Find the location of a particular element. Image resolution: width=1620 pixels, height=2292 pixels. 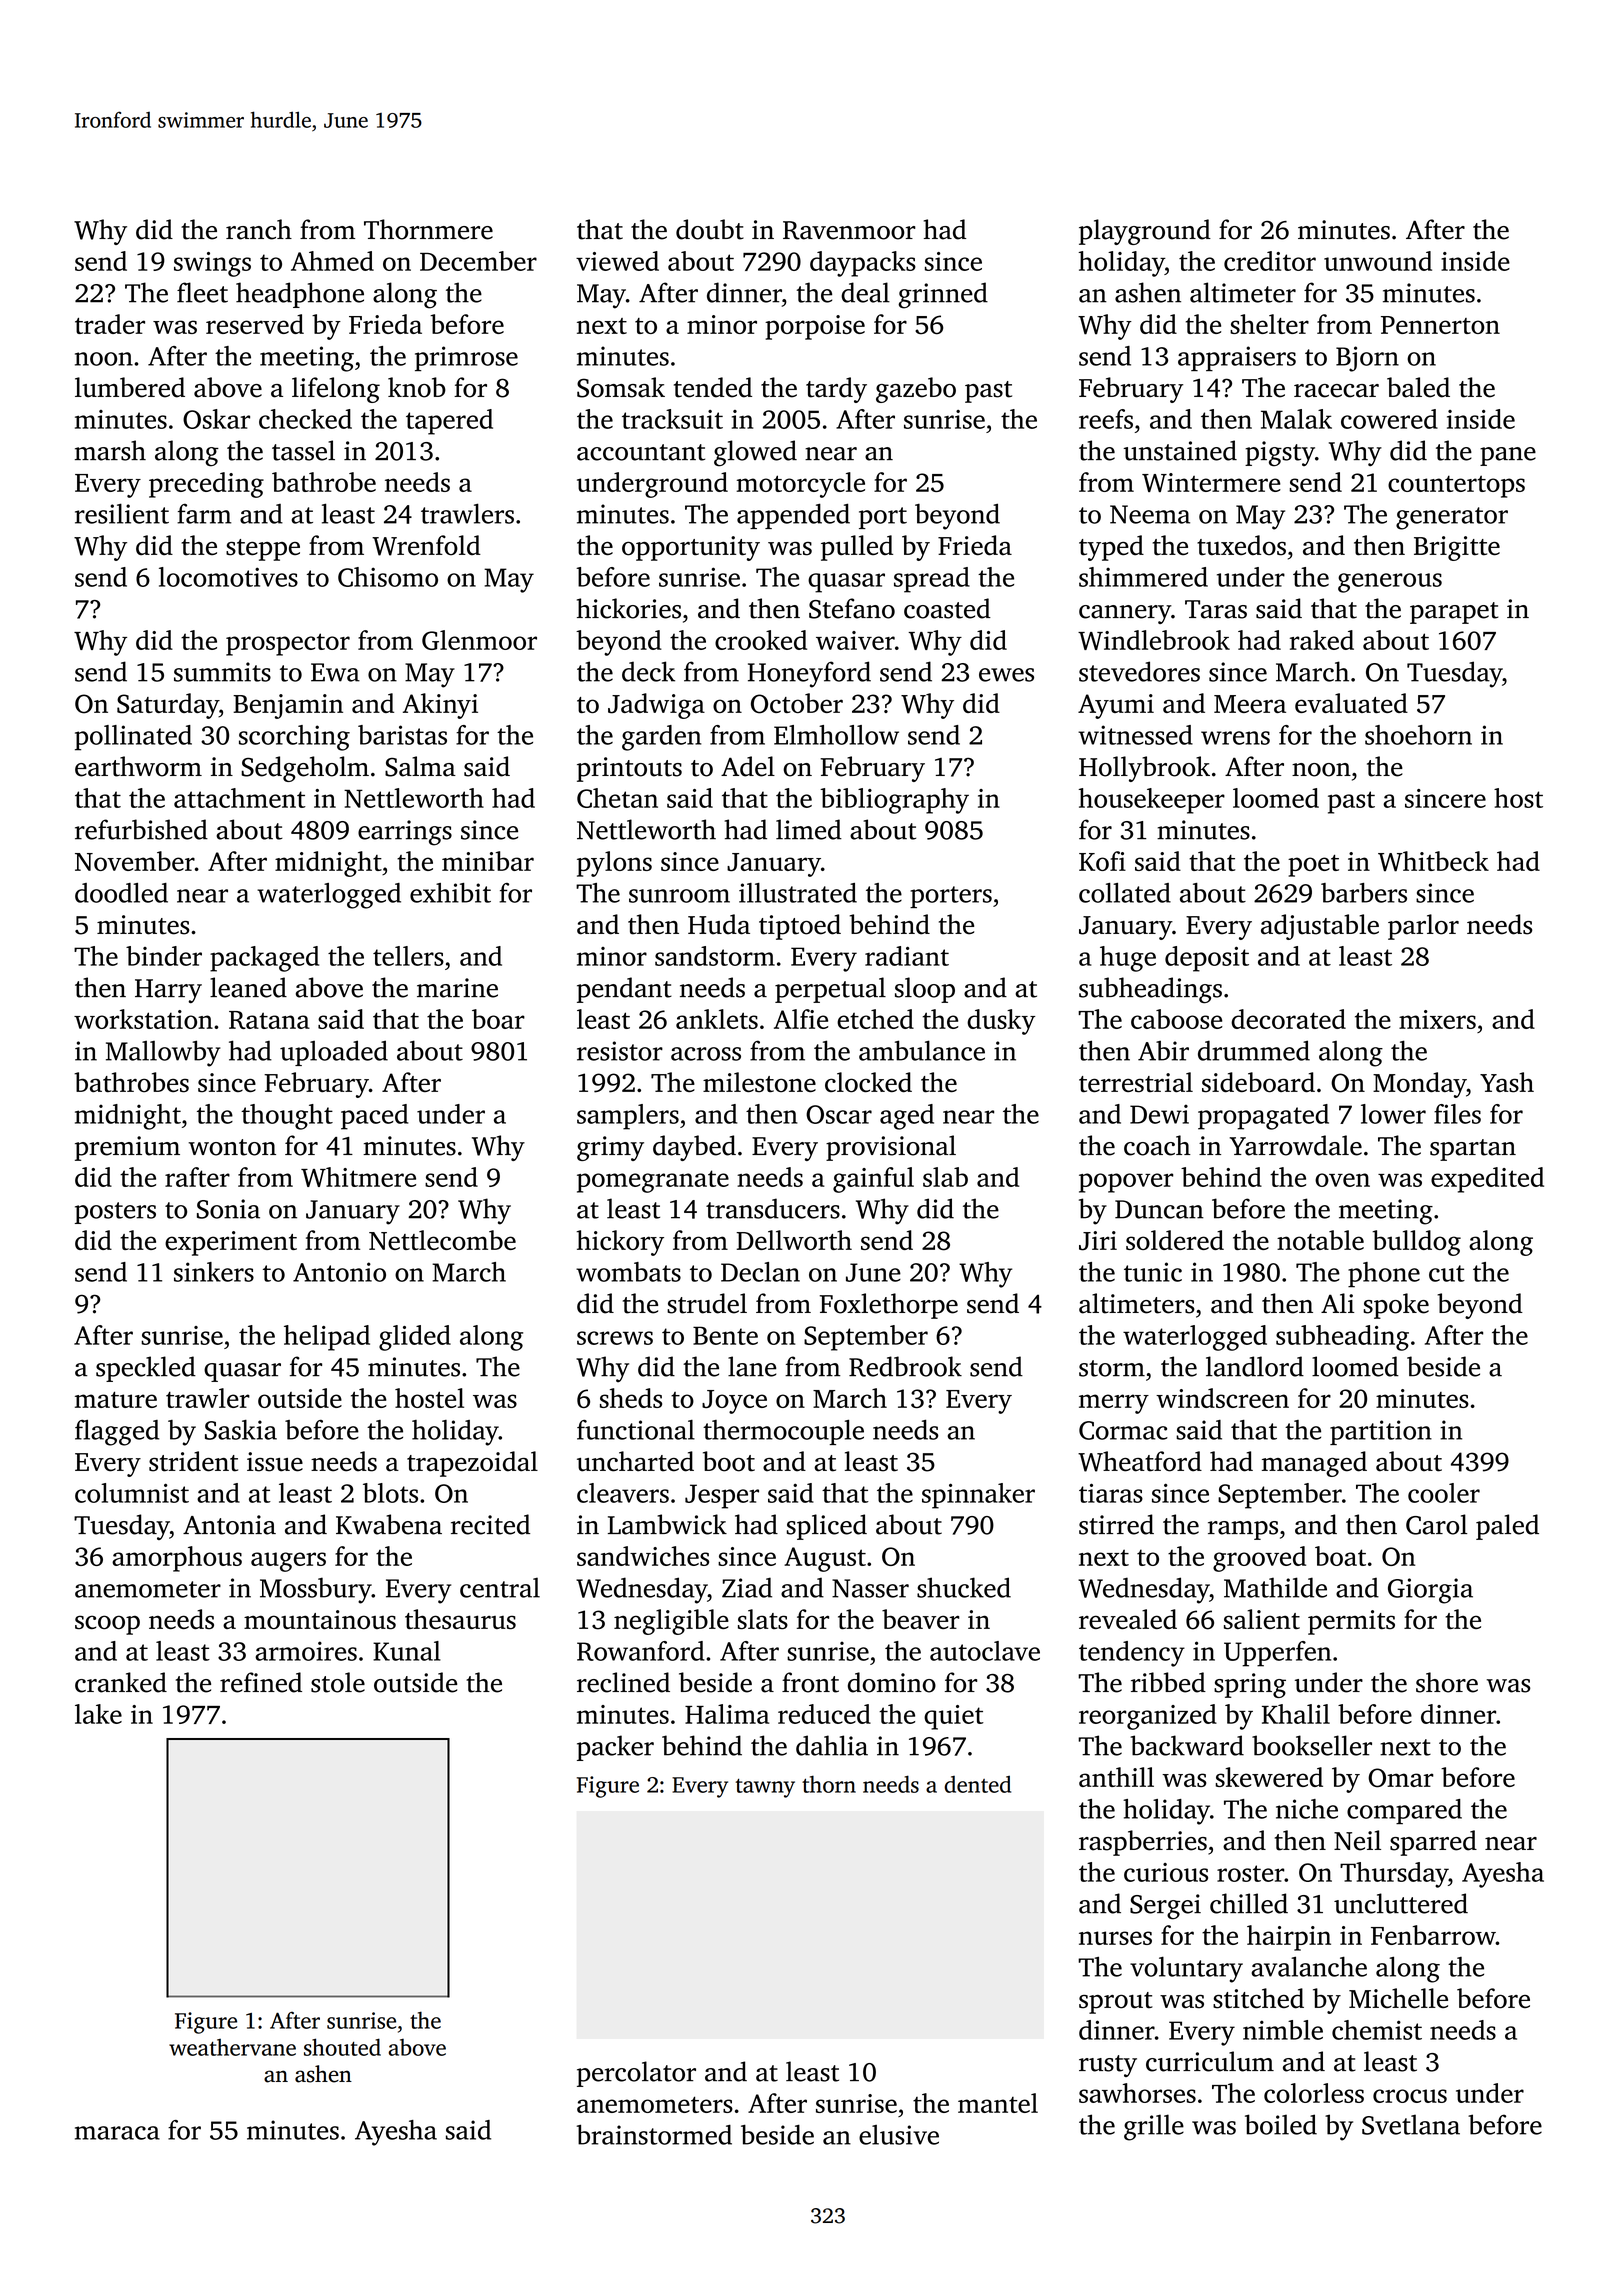

hickories is located at coordinates (629, 608).
